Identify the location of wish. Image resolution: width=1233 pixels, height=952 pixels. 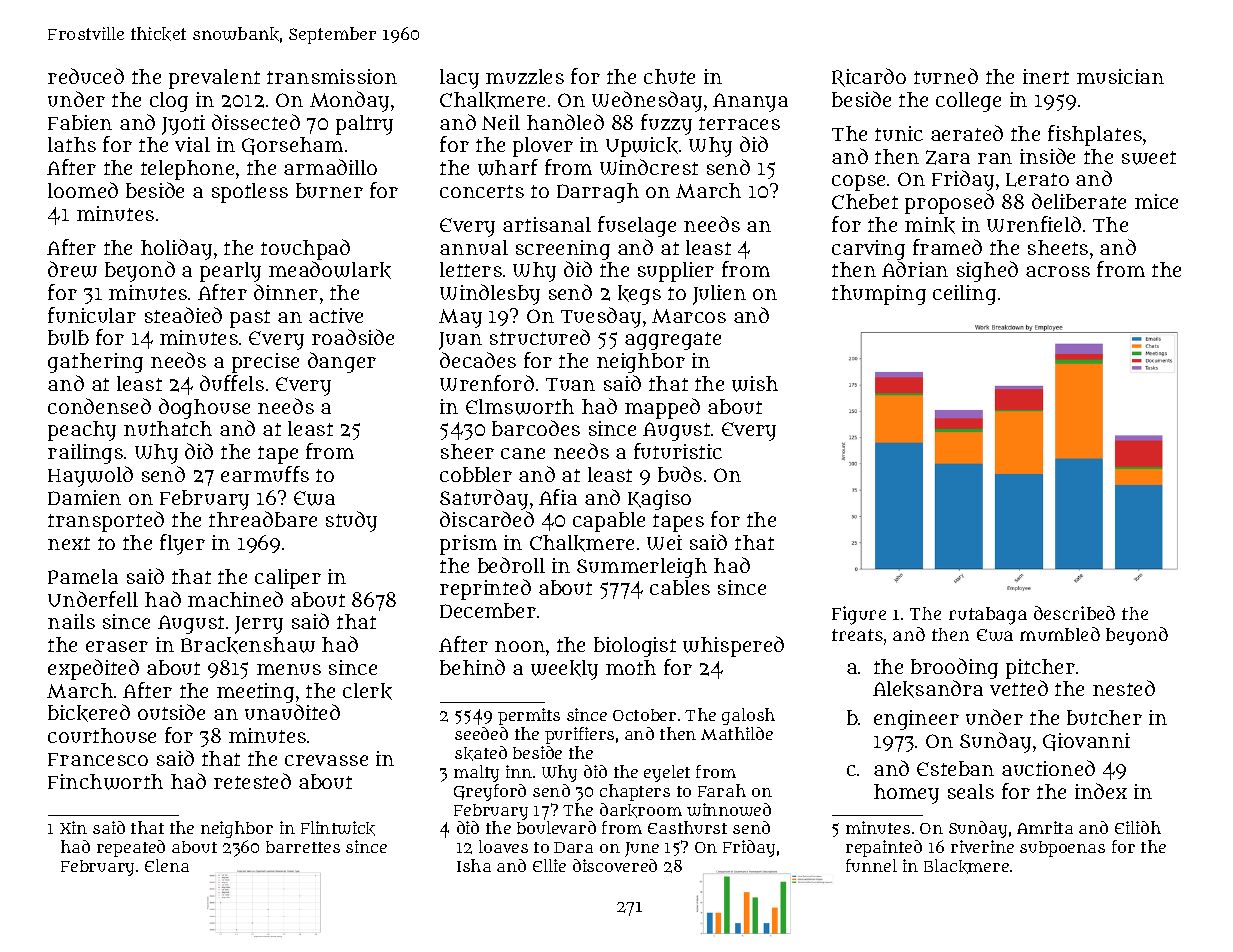
(755, 384).
